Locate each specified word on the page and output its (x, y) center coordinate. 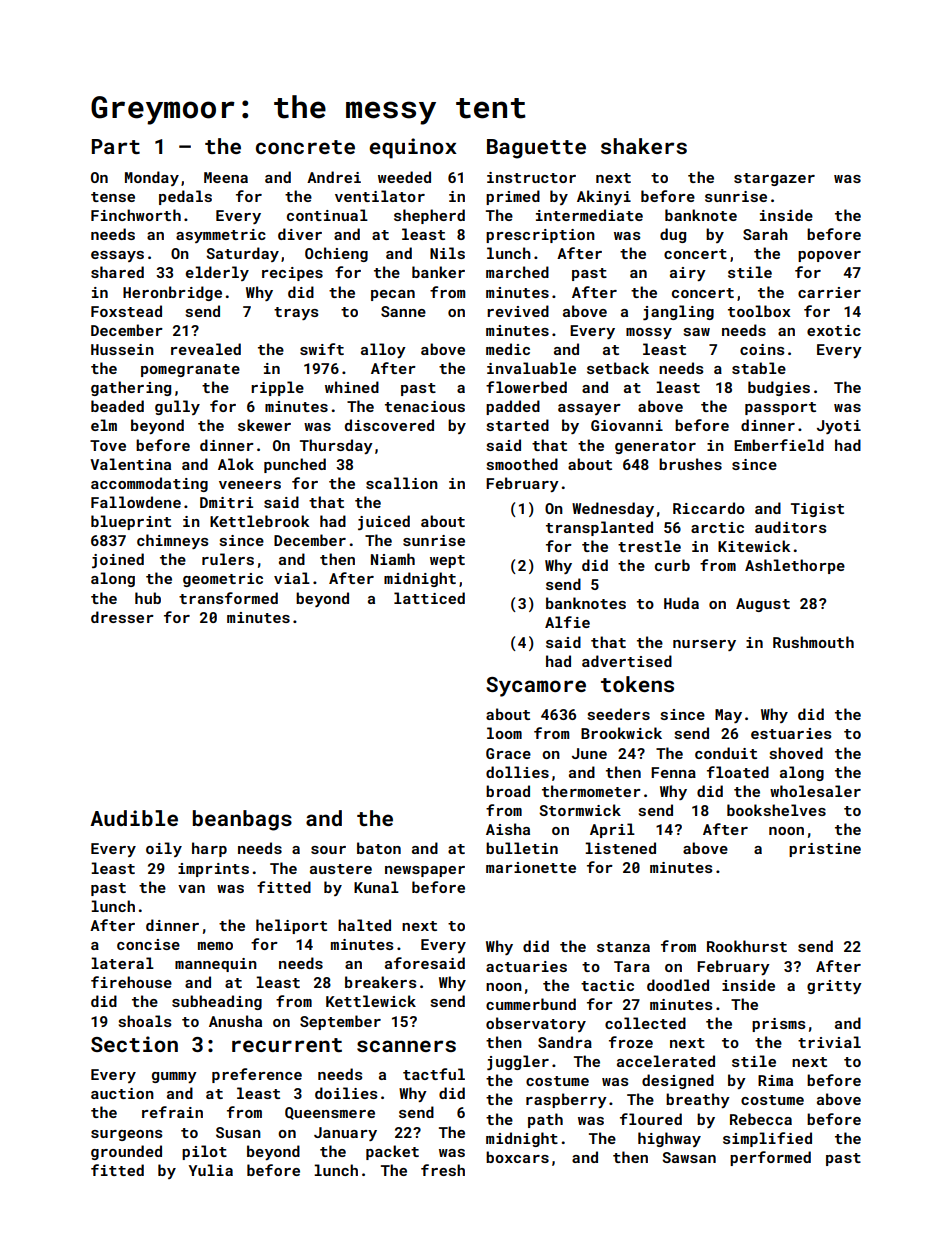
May (728, 716)
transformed (228, 598)
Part (116, 146)
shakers (644, 146)
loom (504, 733)
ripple (277, 388)
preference (257, 1075)
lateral (122, 963)
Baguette (536, 149)
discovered (389, 425)
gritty (834, 987)
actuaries (526, 966)
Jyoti (839, 427)
